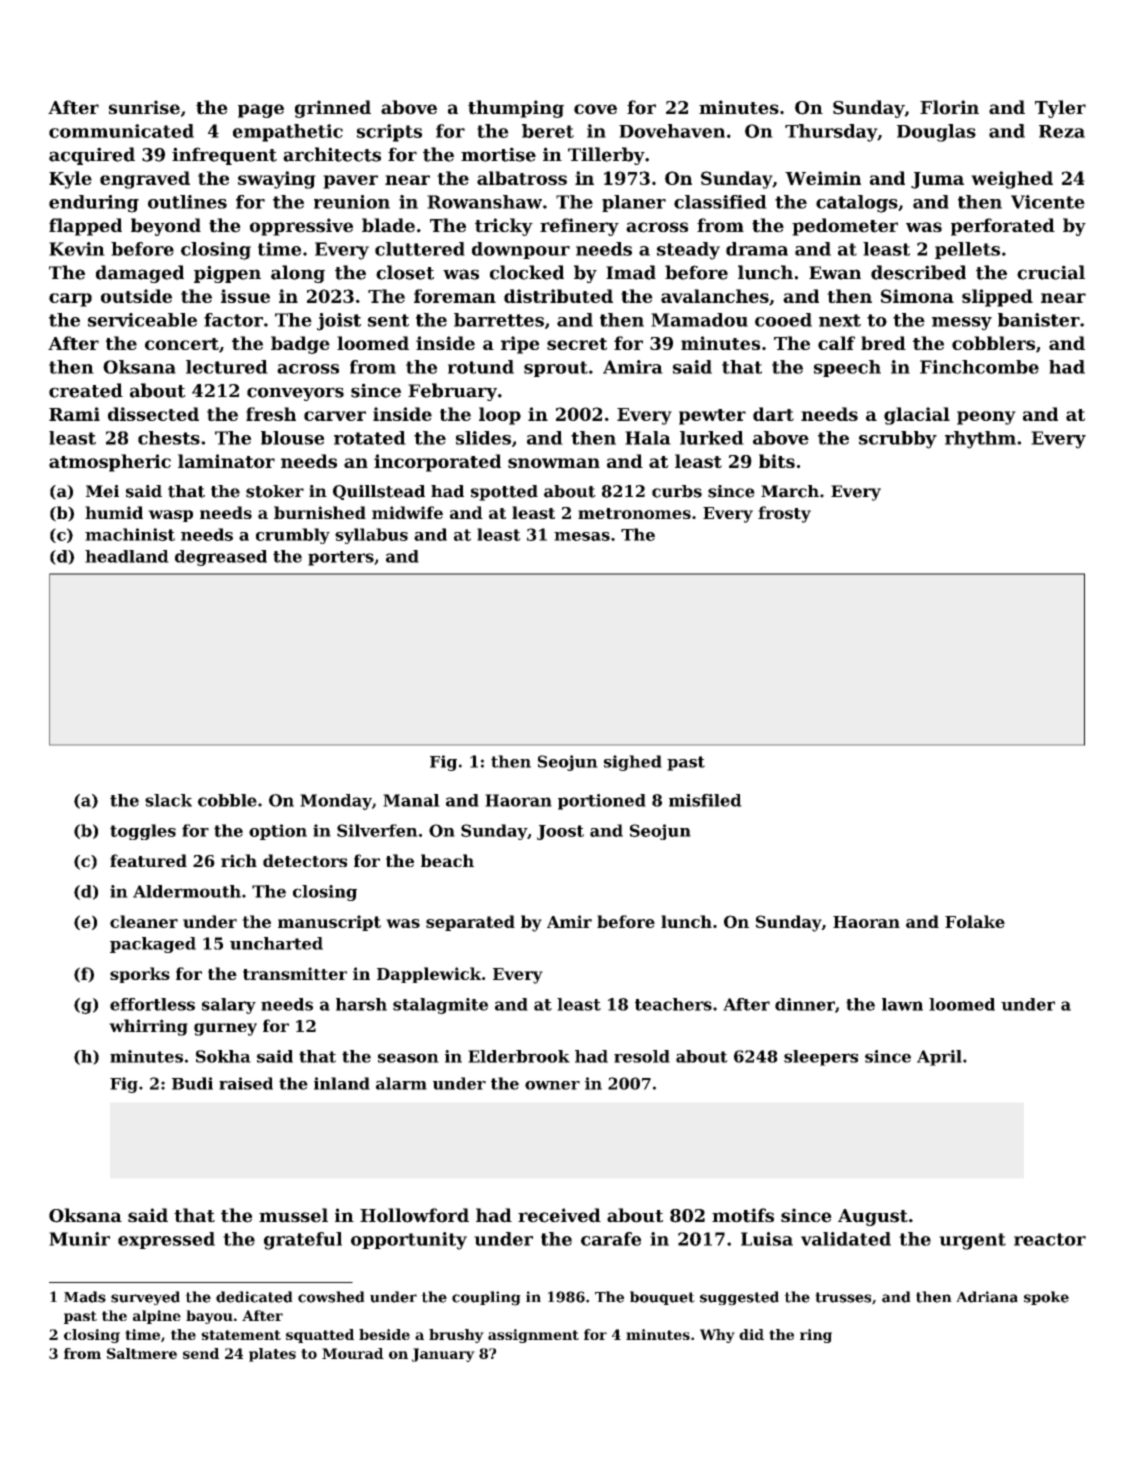 The image size is (1134, 1468). I want to click on mesas, so click(582, 536).
